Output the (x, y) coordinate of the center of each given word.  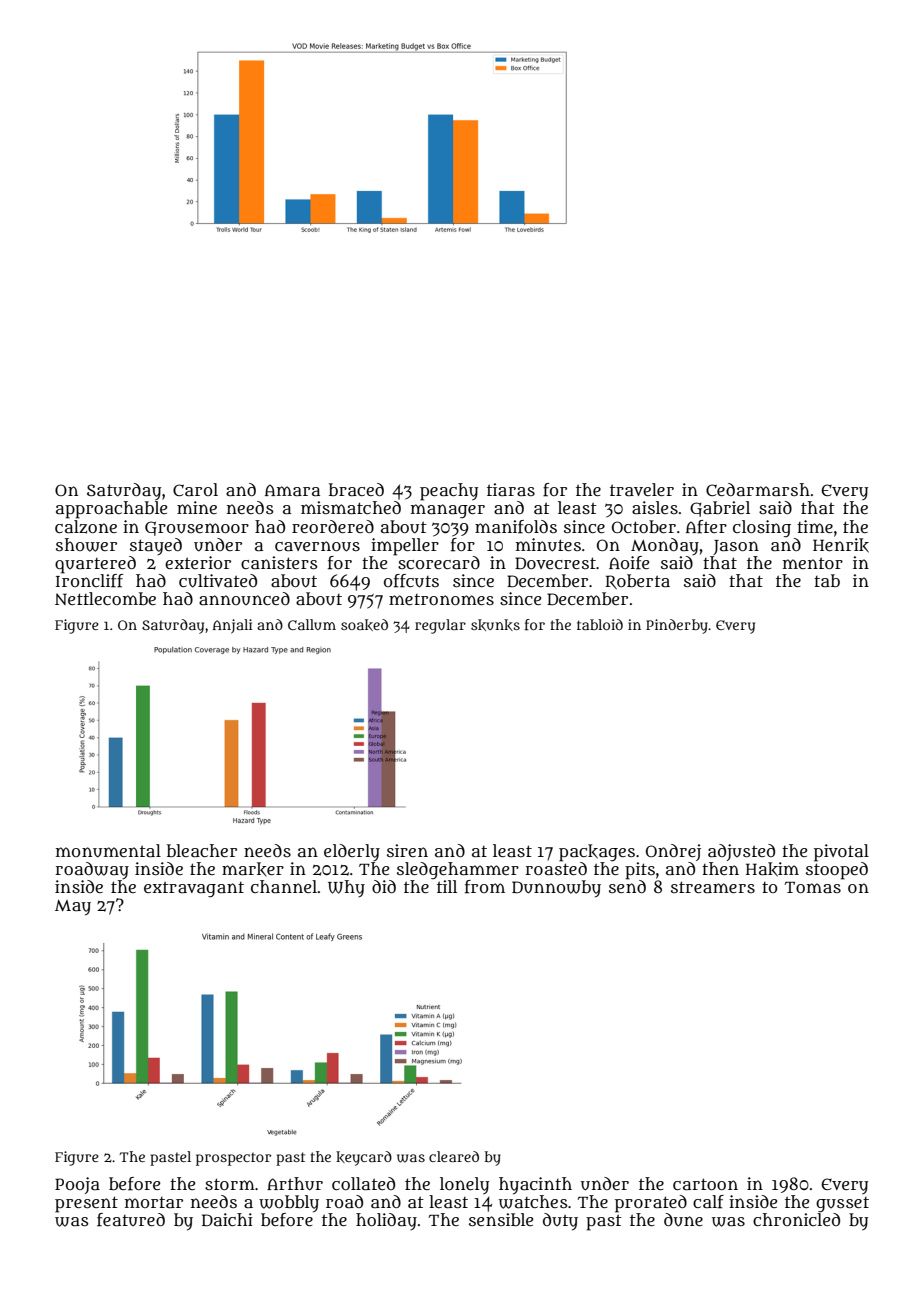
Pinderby (677, 626)
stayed (156, 546)
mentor (813, 563)
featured (131, 1220)
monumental (108, 851)
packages (597, 852)
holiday (386, 1221)
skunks (495, 625)
